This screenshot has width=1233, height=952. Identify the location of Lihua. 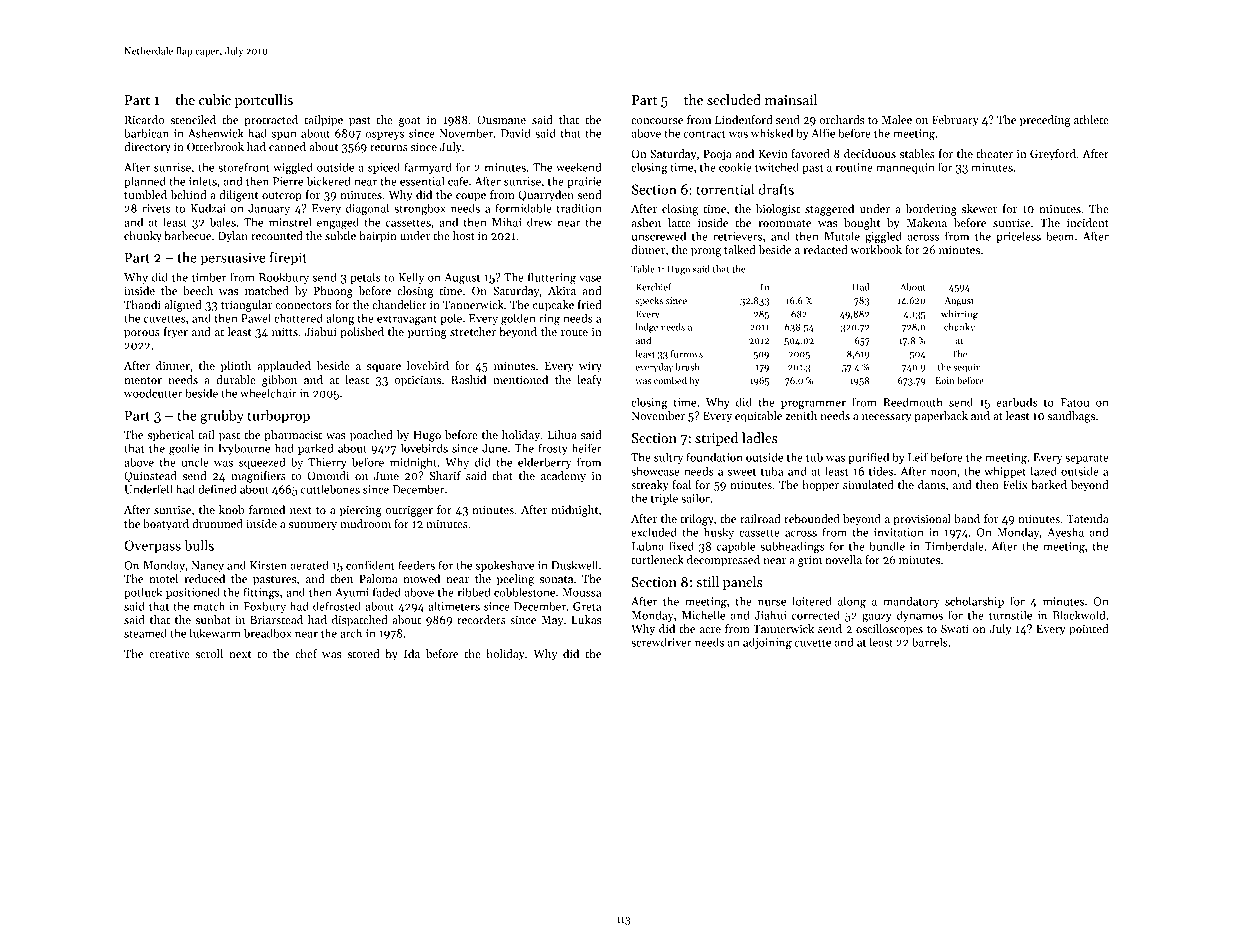
(562, 434).
